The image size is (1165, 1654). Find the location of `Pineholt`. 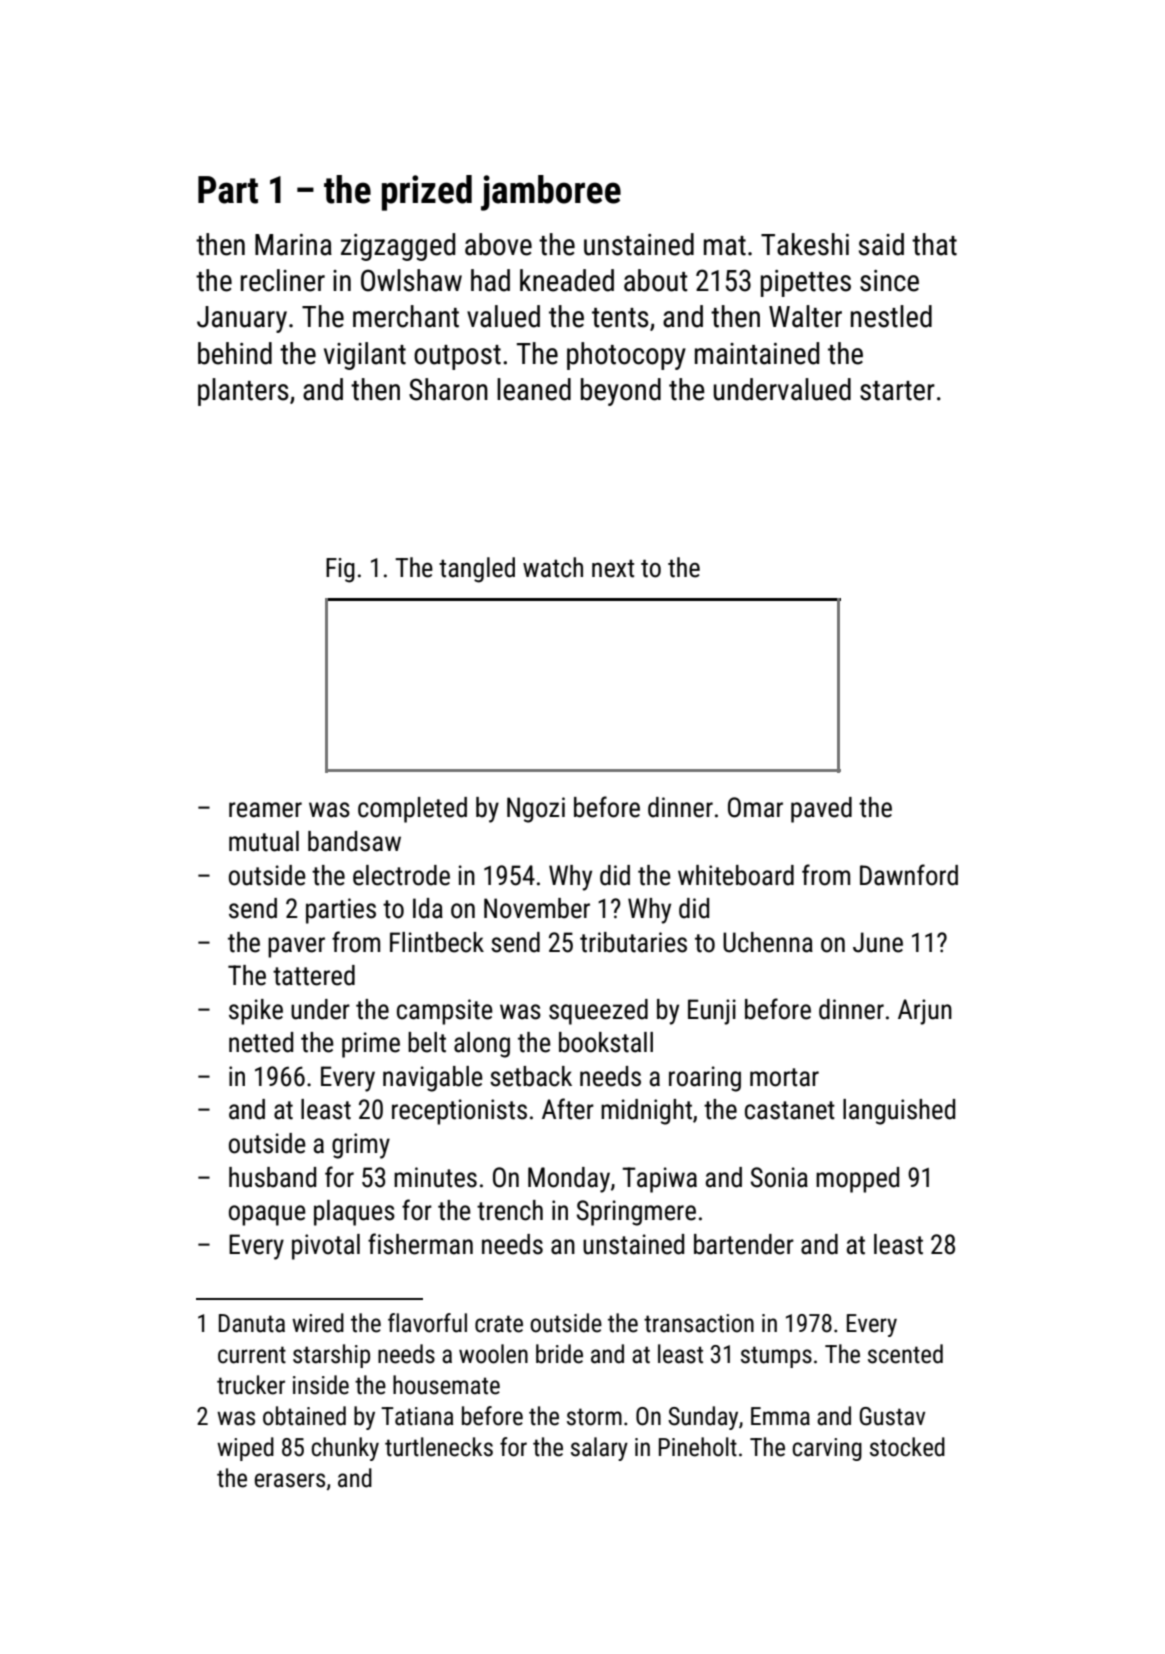

Pineholt is located at coordinates (698, 1447).
